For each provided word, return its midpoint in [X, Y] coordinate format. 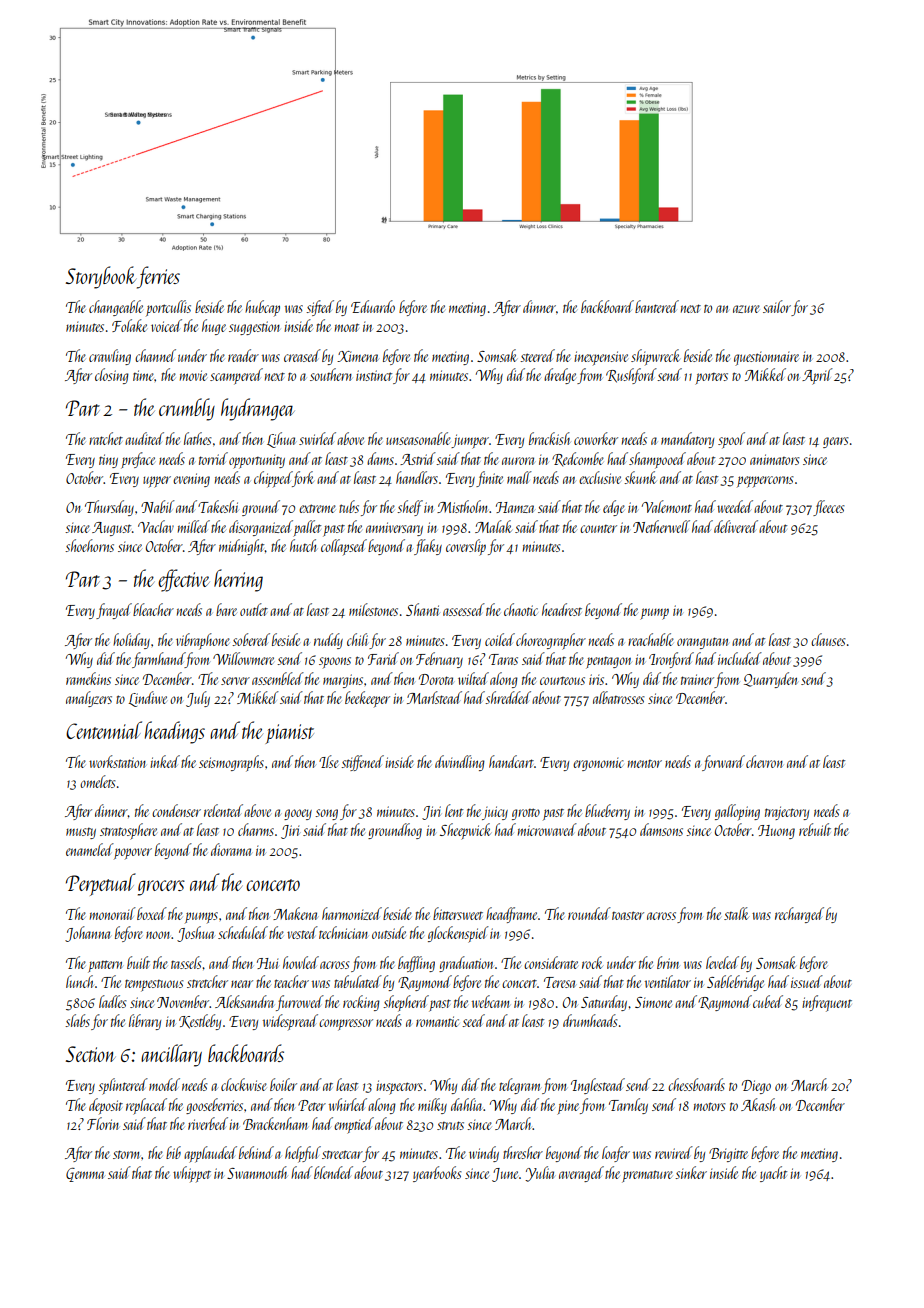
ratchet [106, 438]
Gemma [85, 1175]
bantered [657, 306]
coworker [596, 438]
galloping [737, 812]
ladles [113, 1001]
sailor [777, 306]
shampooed [657, 460]
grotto [526, 814]
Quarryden [770, 680]
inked [165, 761]
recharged [799, 915]
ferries [158, 277]
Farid [383, 658]
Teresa [559, 982]
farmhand [158, 660]
